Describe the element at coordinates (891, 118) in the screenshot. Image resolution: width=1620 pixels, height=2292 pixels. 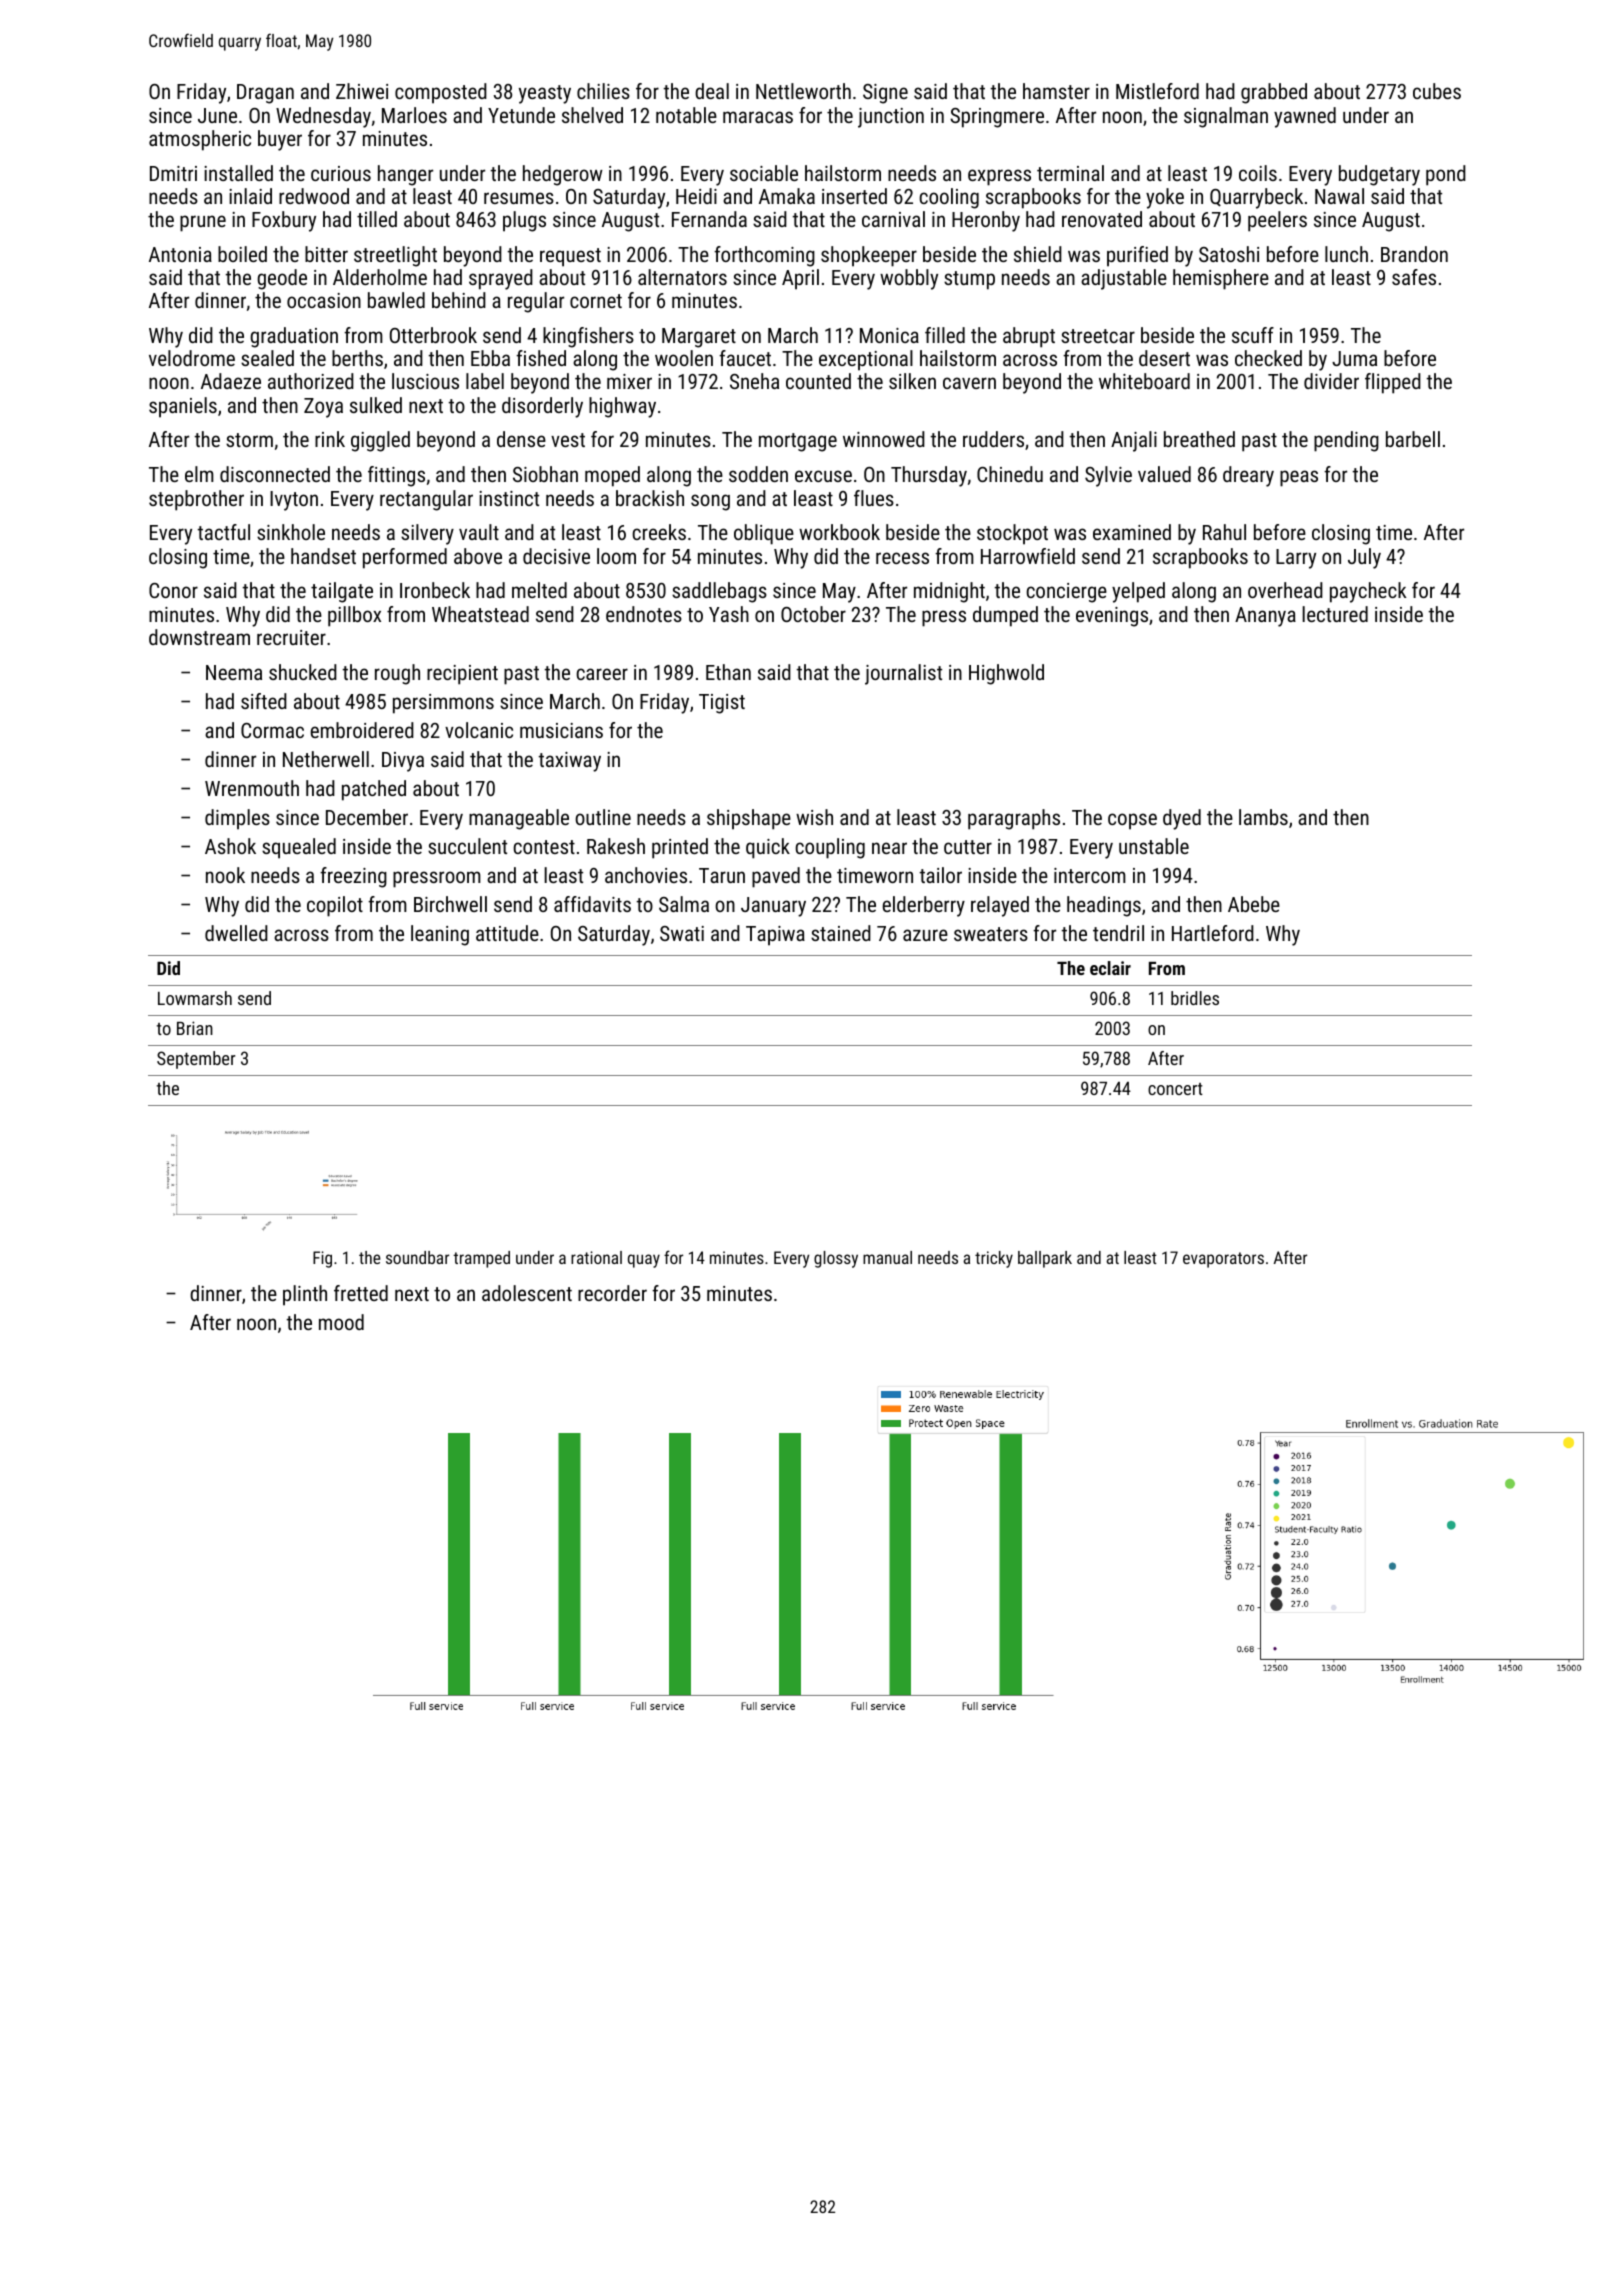
I see `junction` at that location.
